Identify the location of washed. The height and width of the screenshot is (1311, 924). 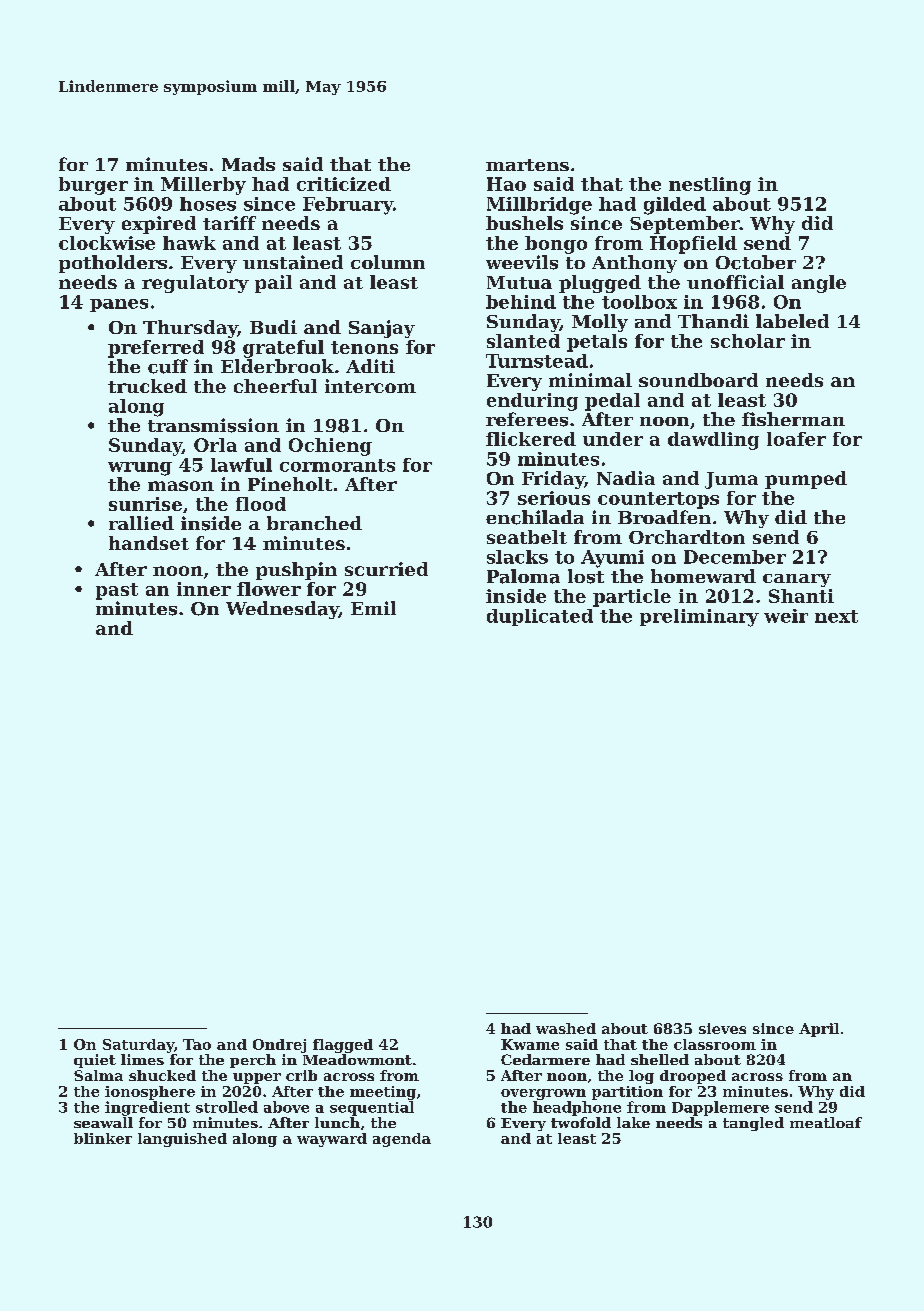
(566, 1028).
